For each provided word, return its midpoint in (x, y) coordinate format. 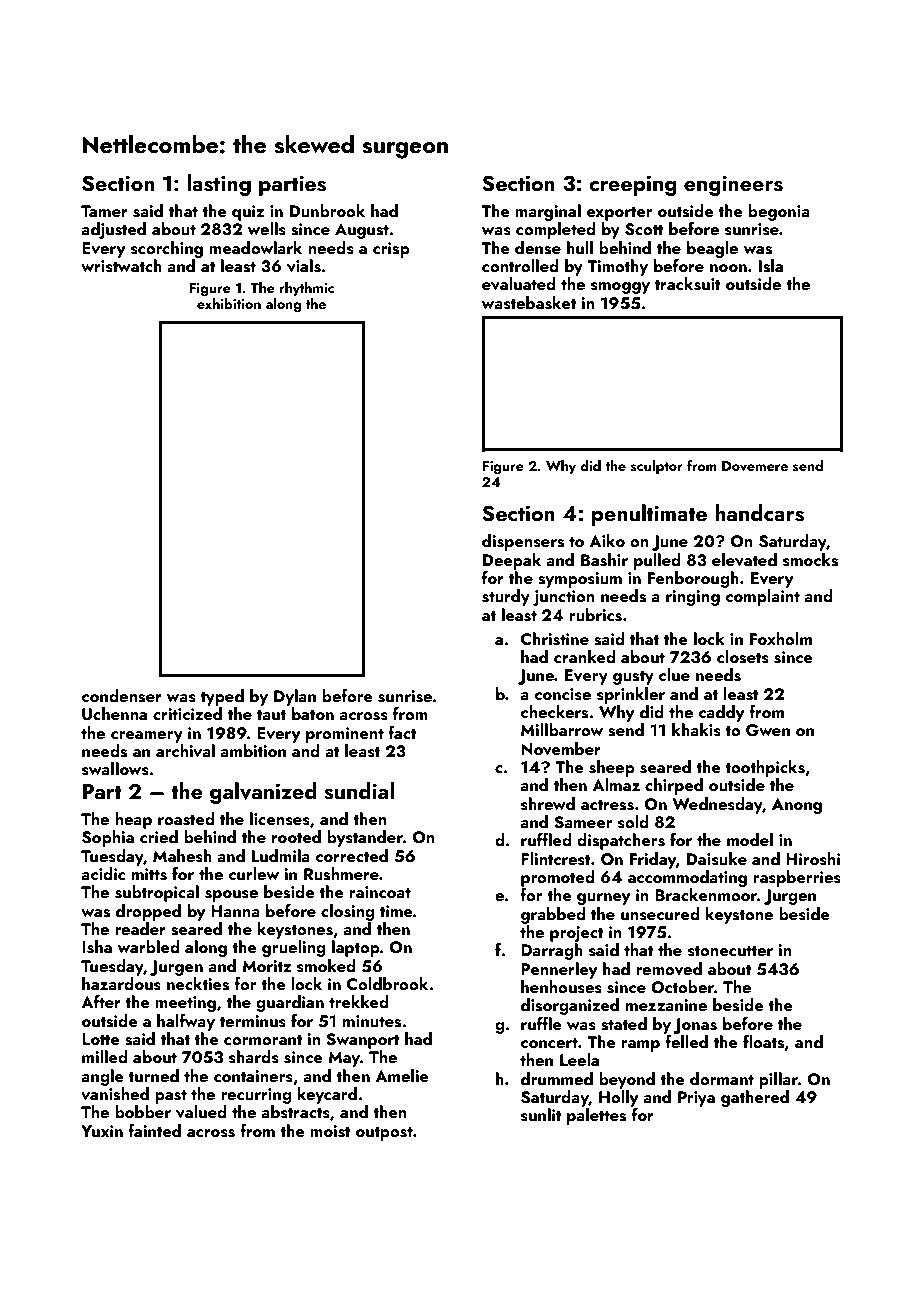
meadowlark (255, 247)
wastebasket (529, 303)
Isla (771, 266)
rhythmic (306, 289)
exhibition (229, 303)
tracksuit (688, 284)
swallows (115, 769)
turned (153, 1075)
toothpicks (765, 768)
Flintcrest (556, 859)
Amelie (402, 1075)
